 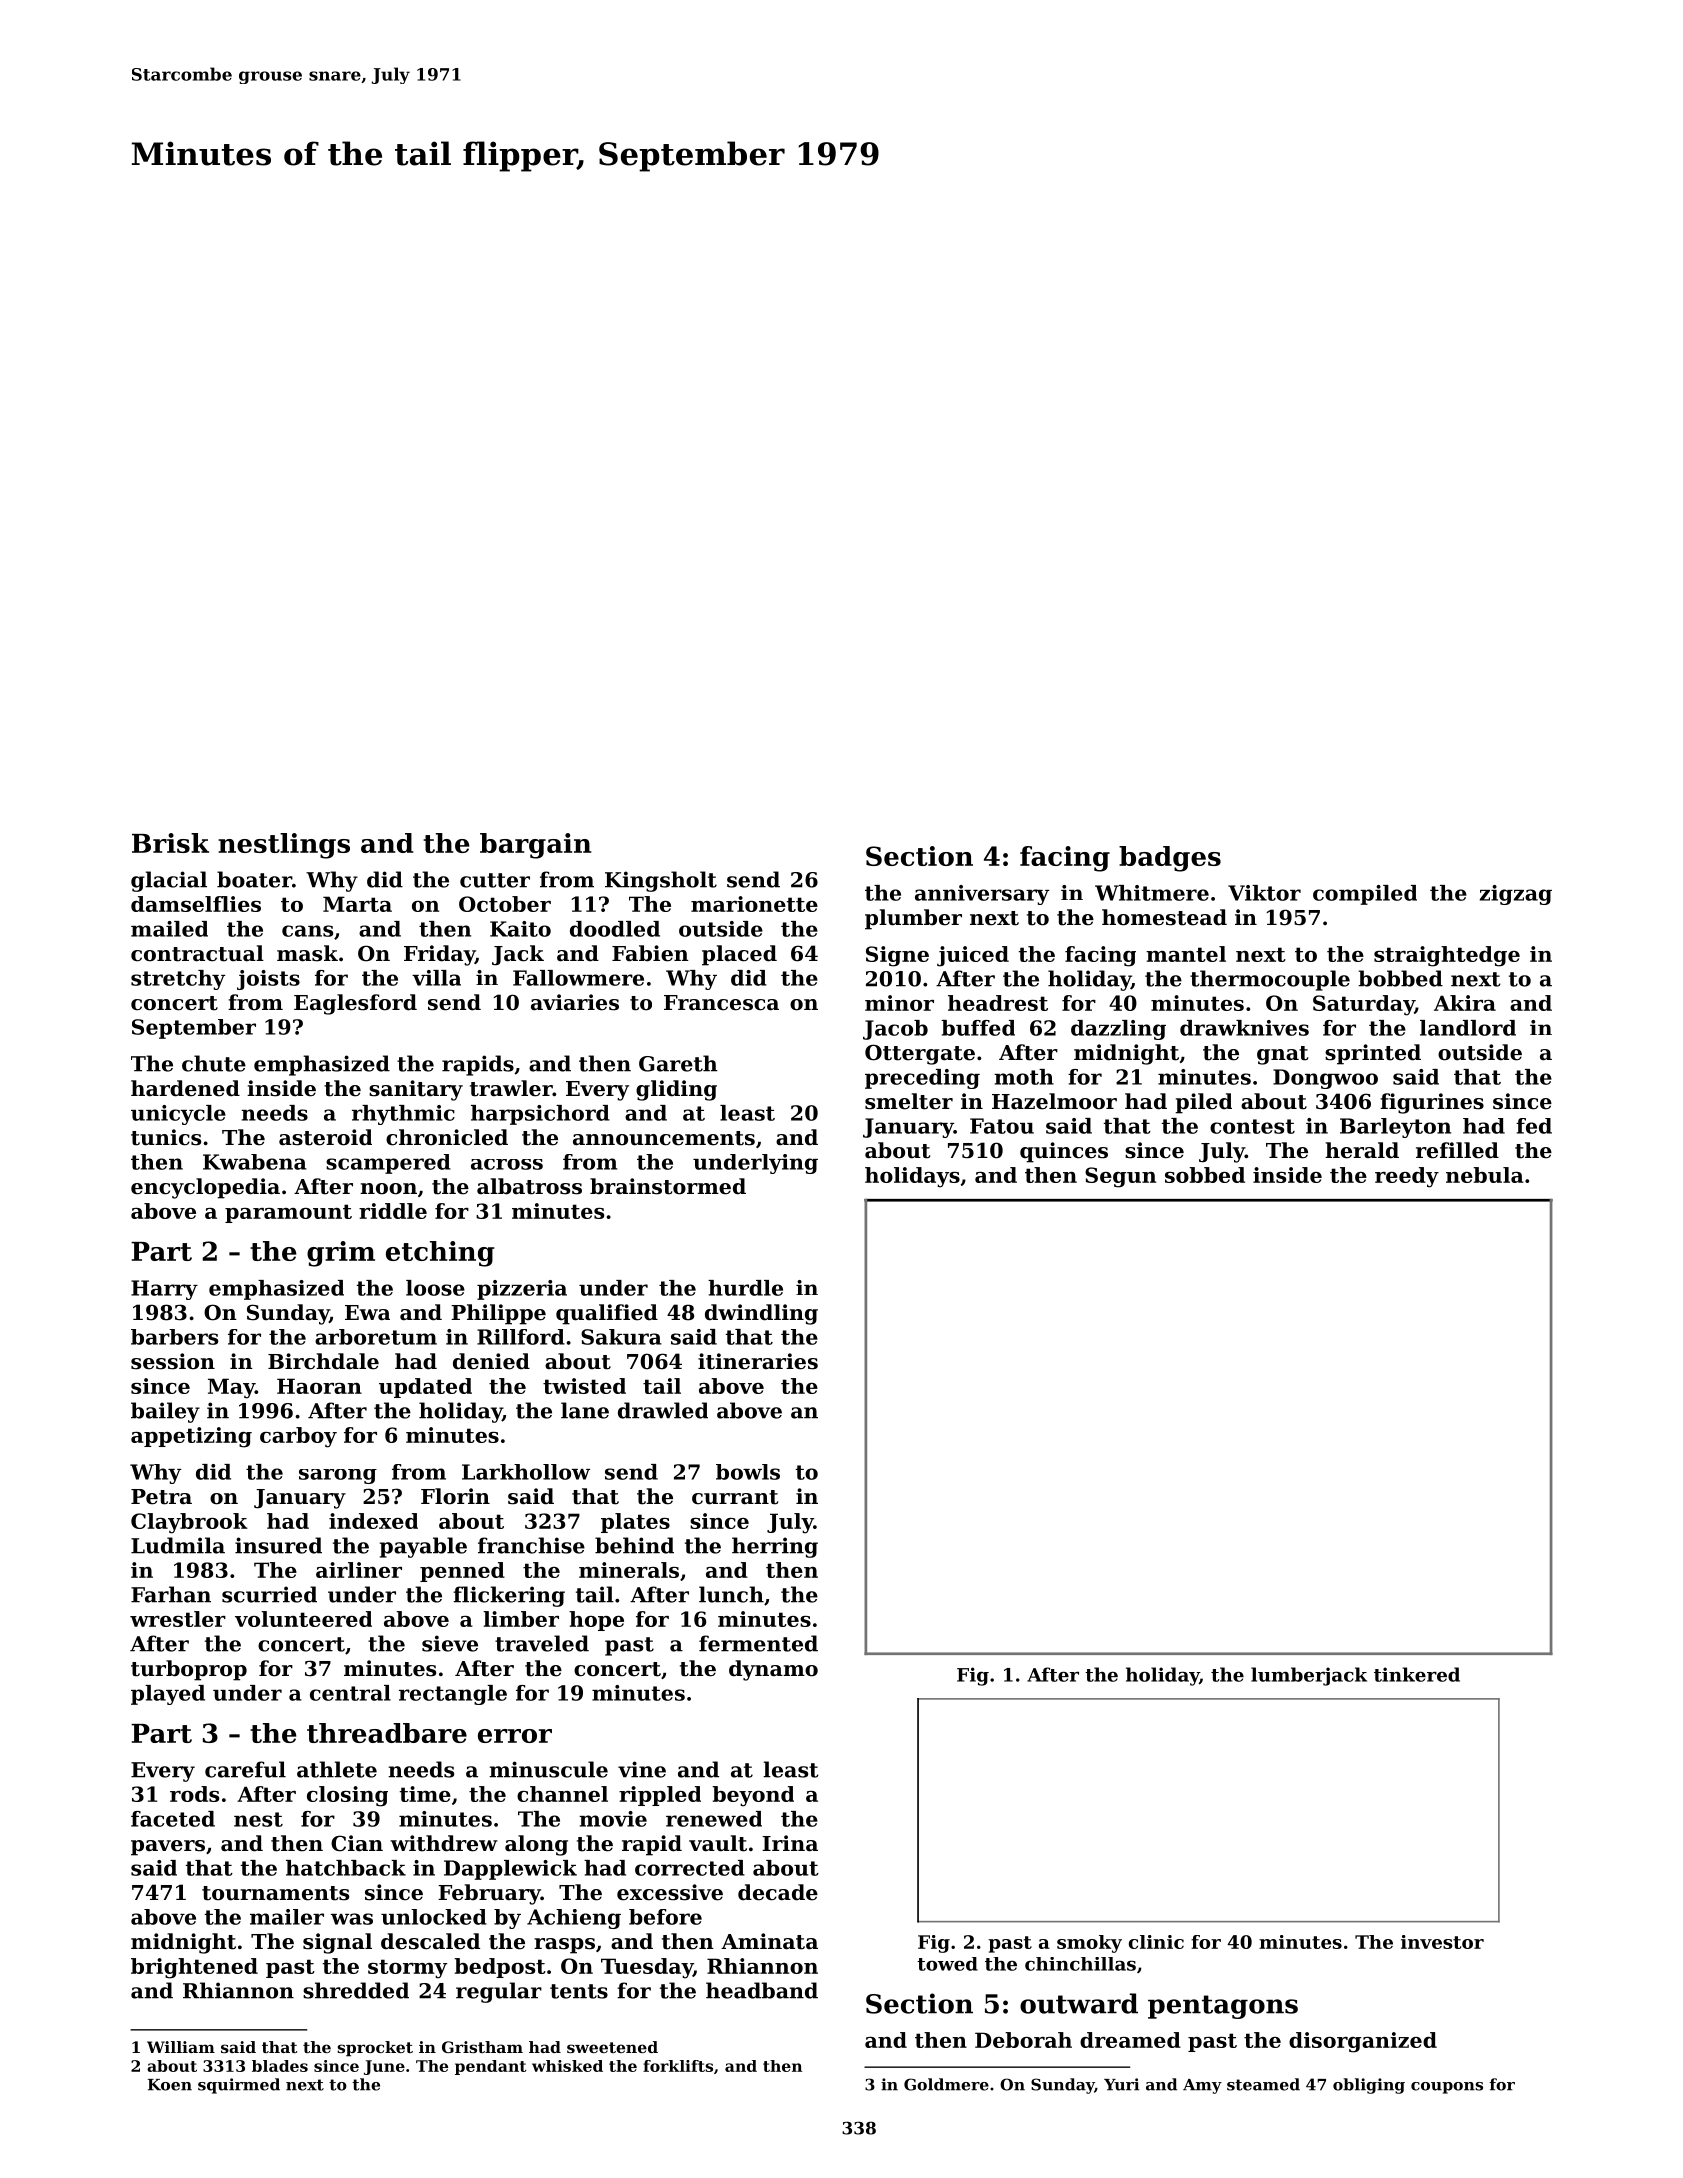 I want to click on vine, so click(x=642, y=1769).
